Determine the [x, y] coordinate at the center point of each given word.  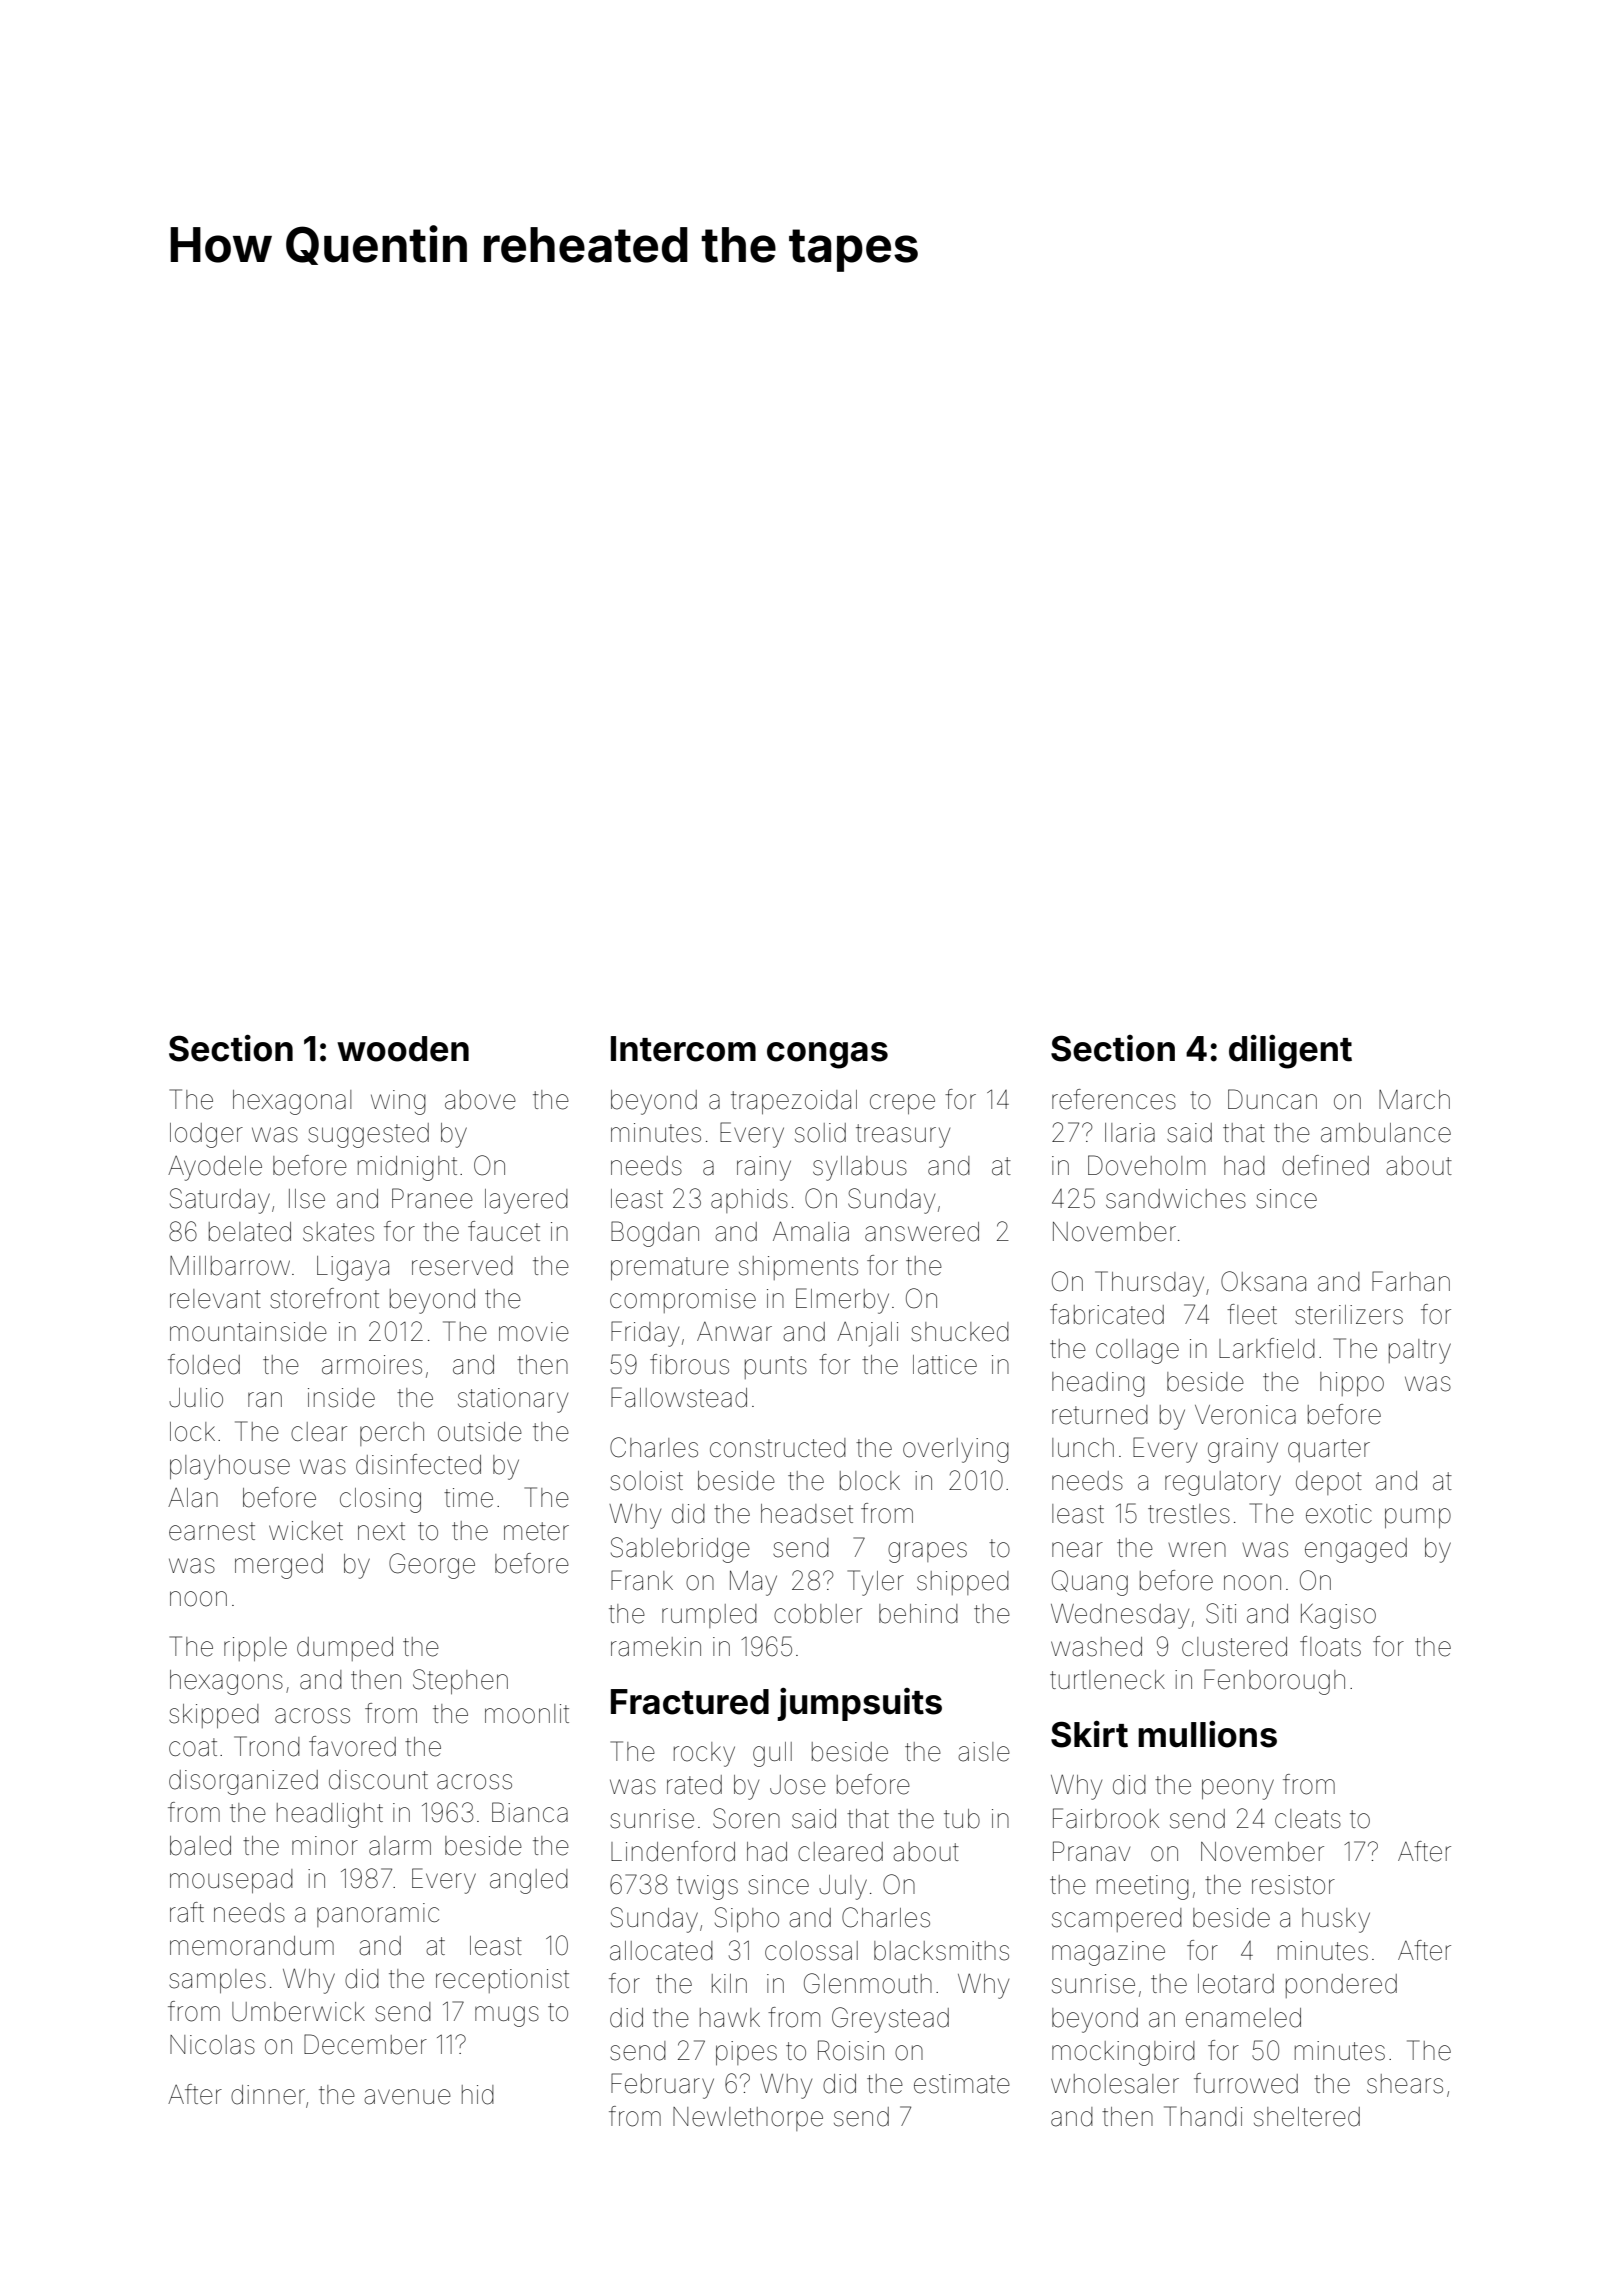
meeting [1143, 1887]
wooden [403, 1049]
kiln [729, 1983]
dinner [268, 2095]
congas [827, 1055]
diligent [1290, 1052]
